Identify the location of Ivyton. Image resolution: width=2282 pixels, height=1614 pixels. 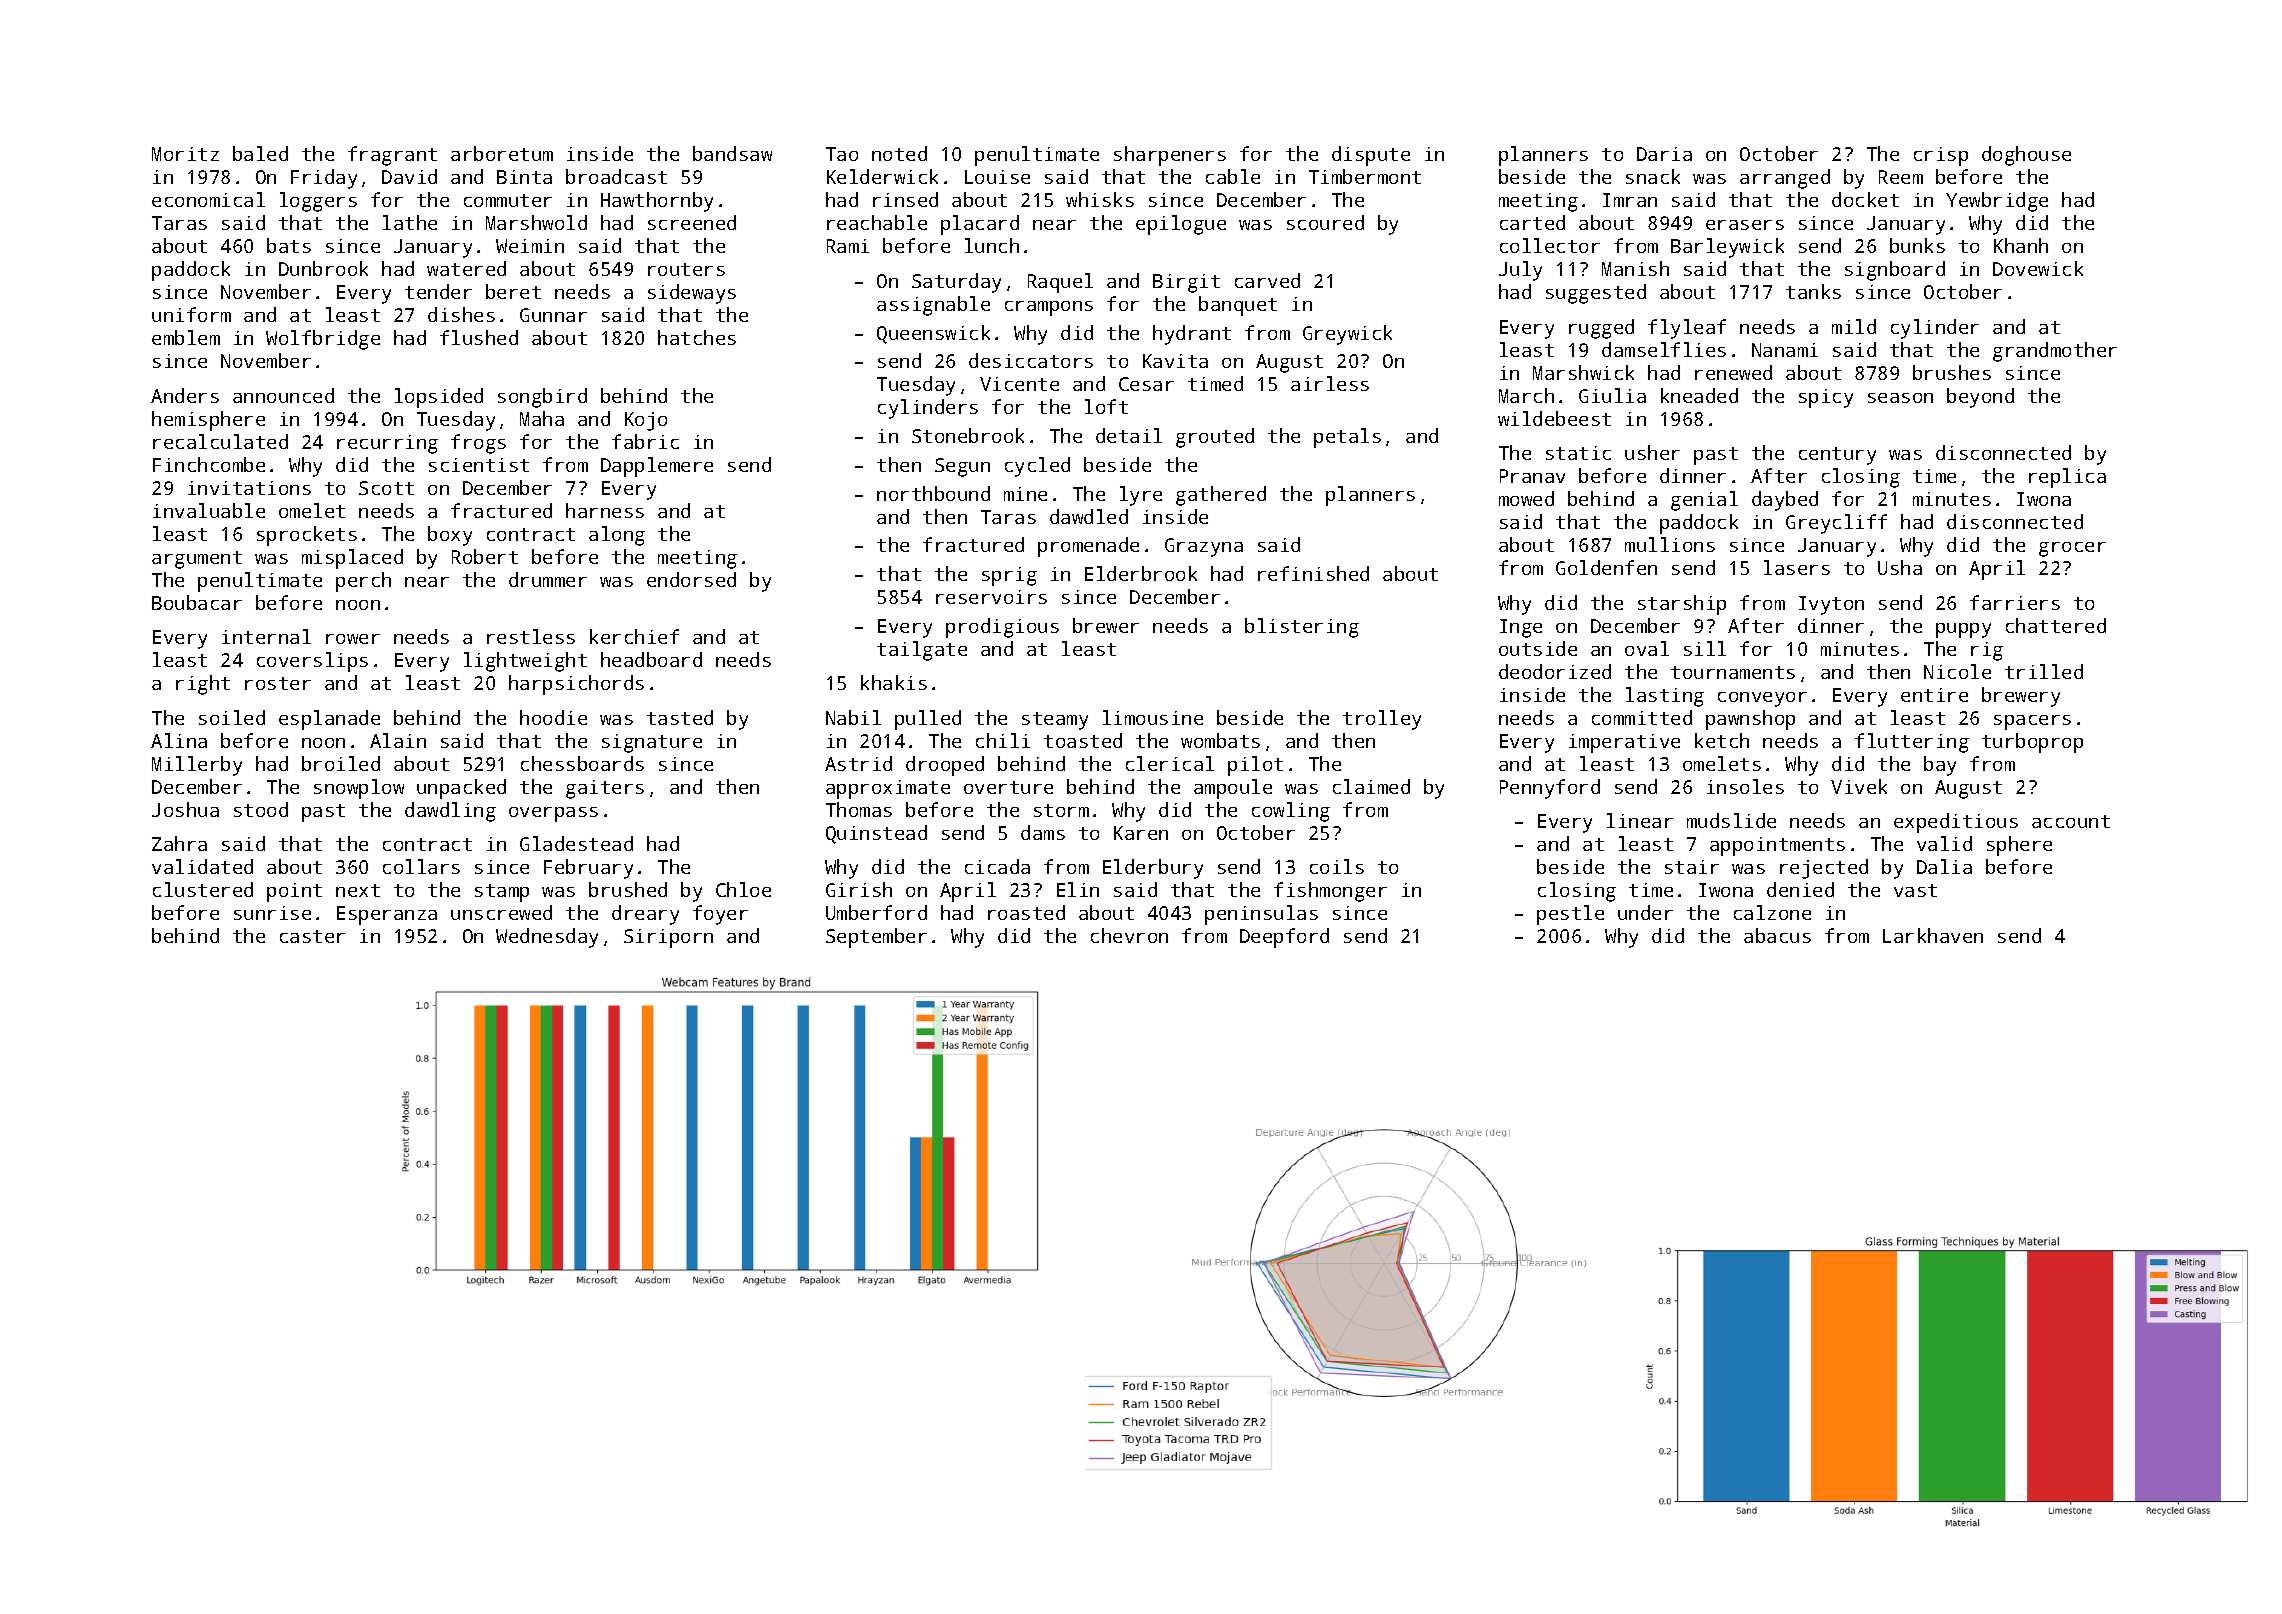
(1831, 605).
